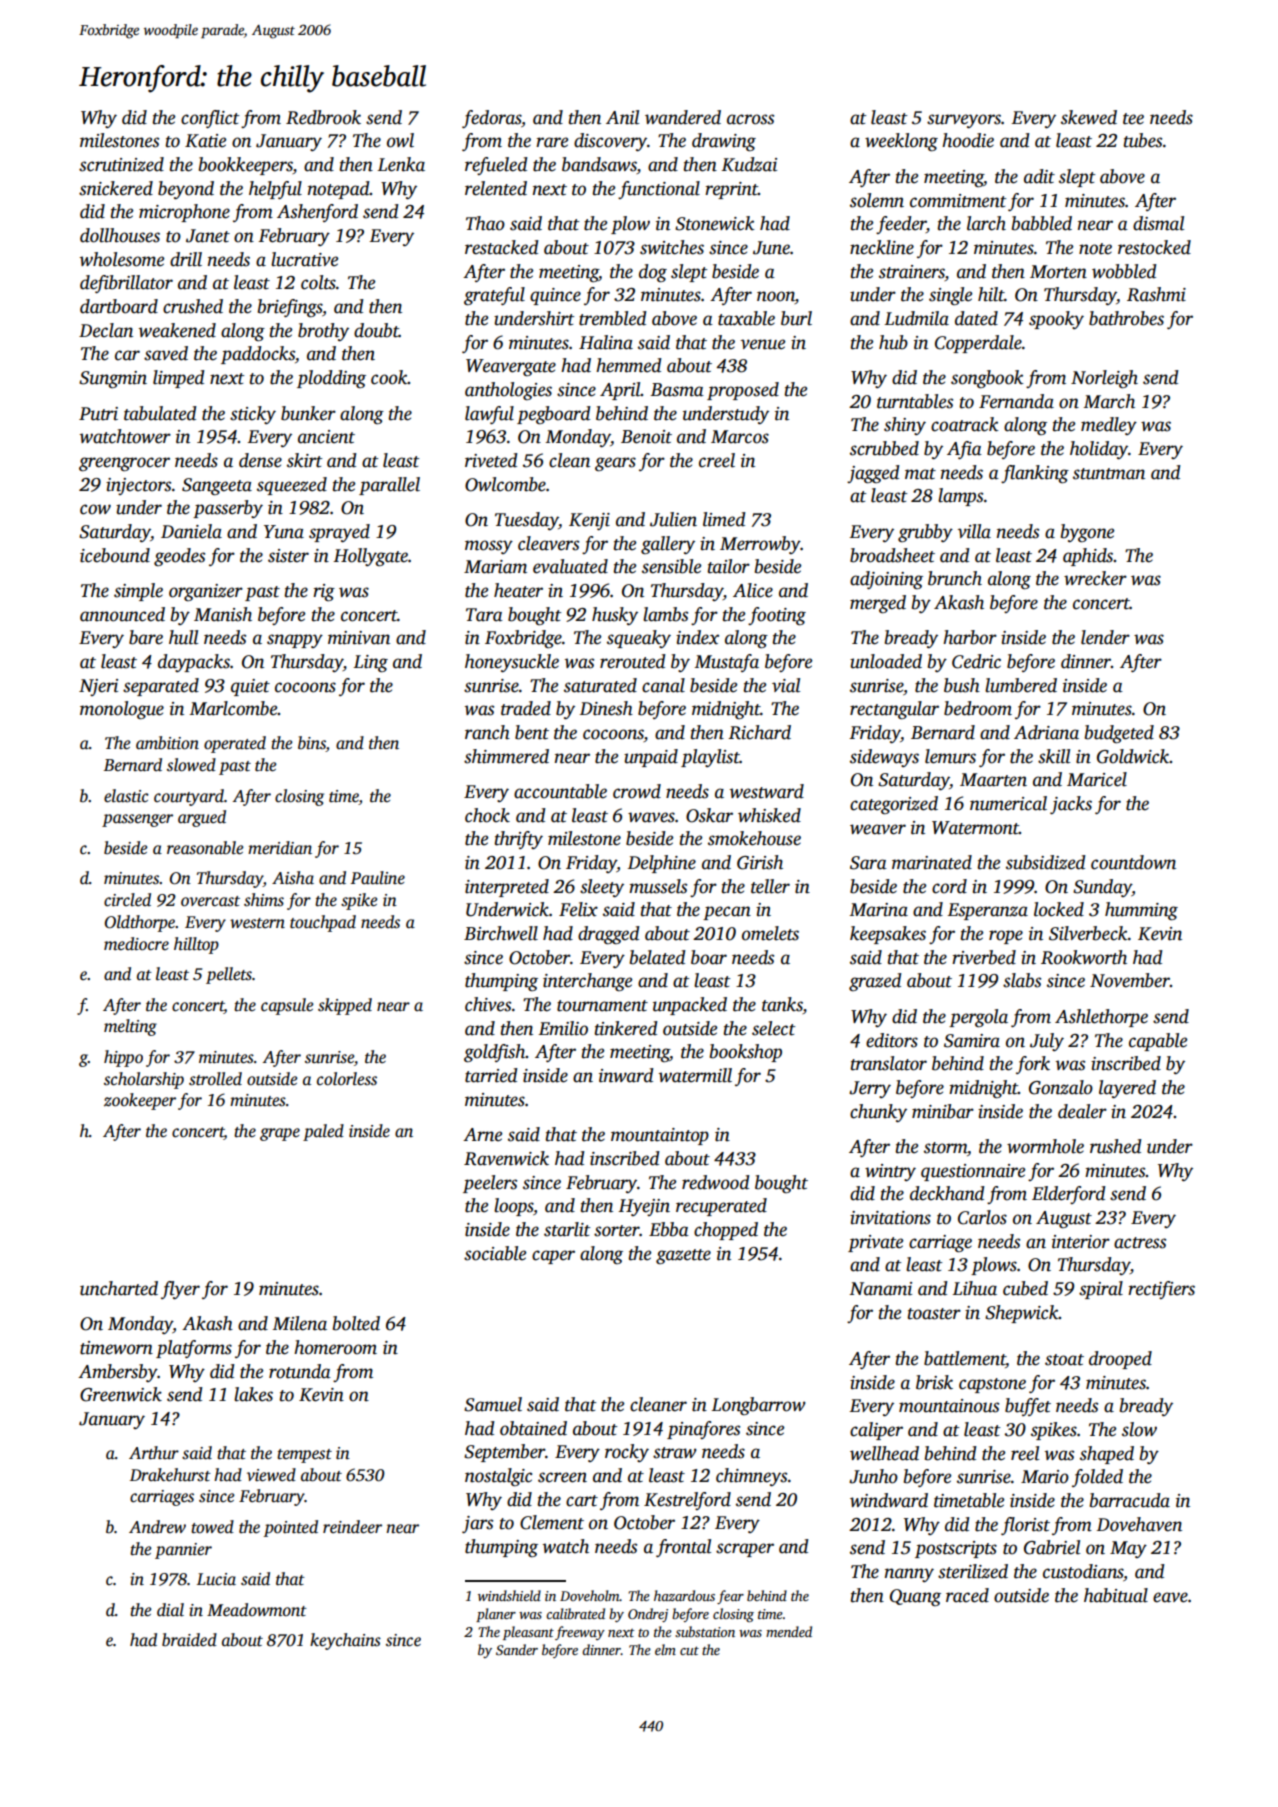  I want to click on raced, so click(967, 1595).
